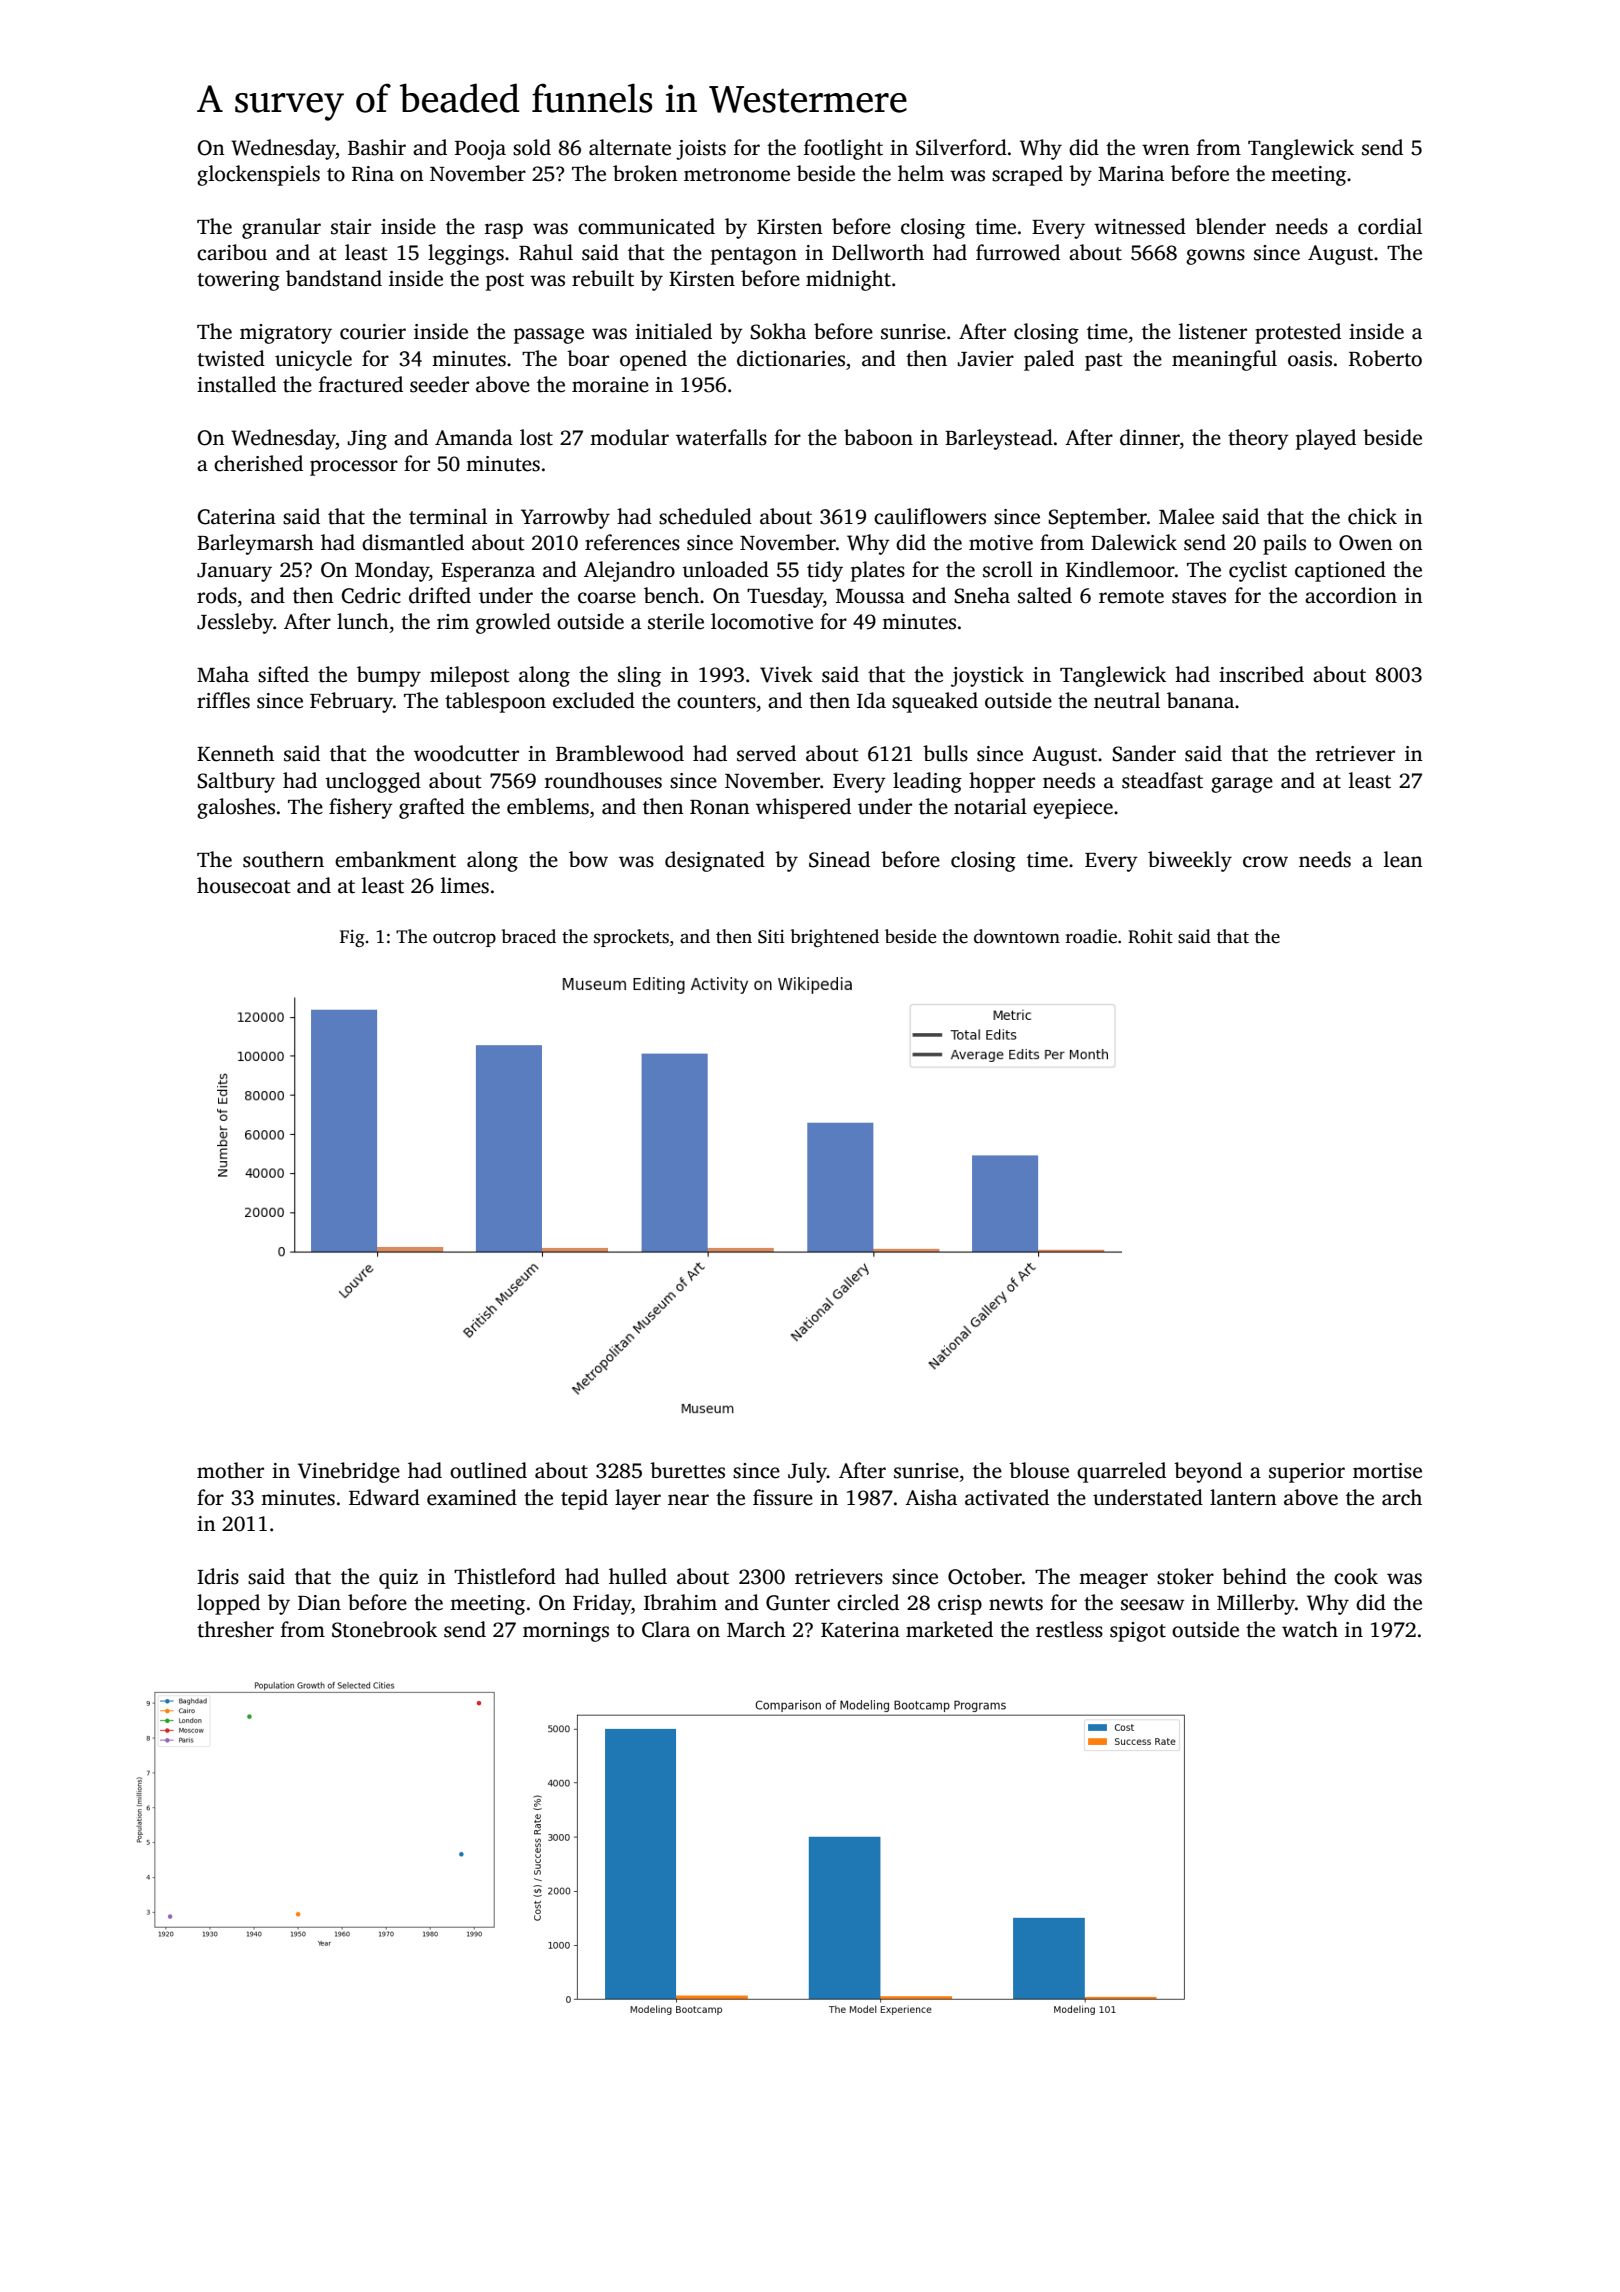 The width and height of the image is (1620, 2292). Describe the element at coordinates (1390, 226) in the image. I see `cordial` at that location.
